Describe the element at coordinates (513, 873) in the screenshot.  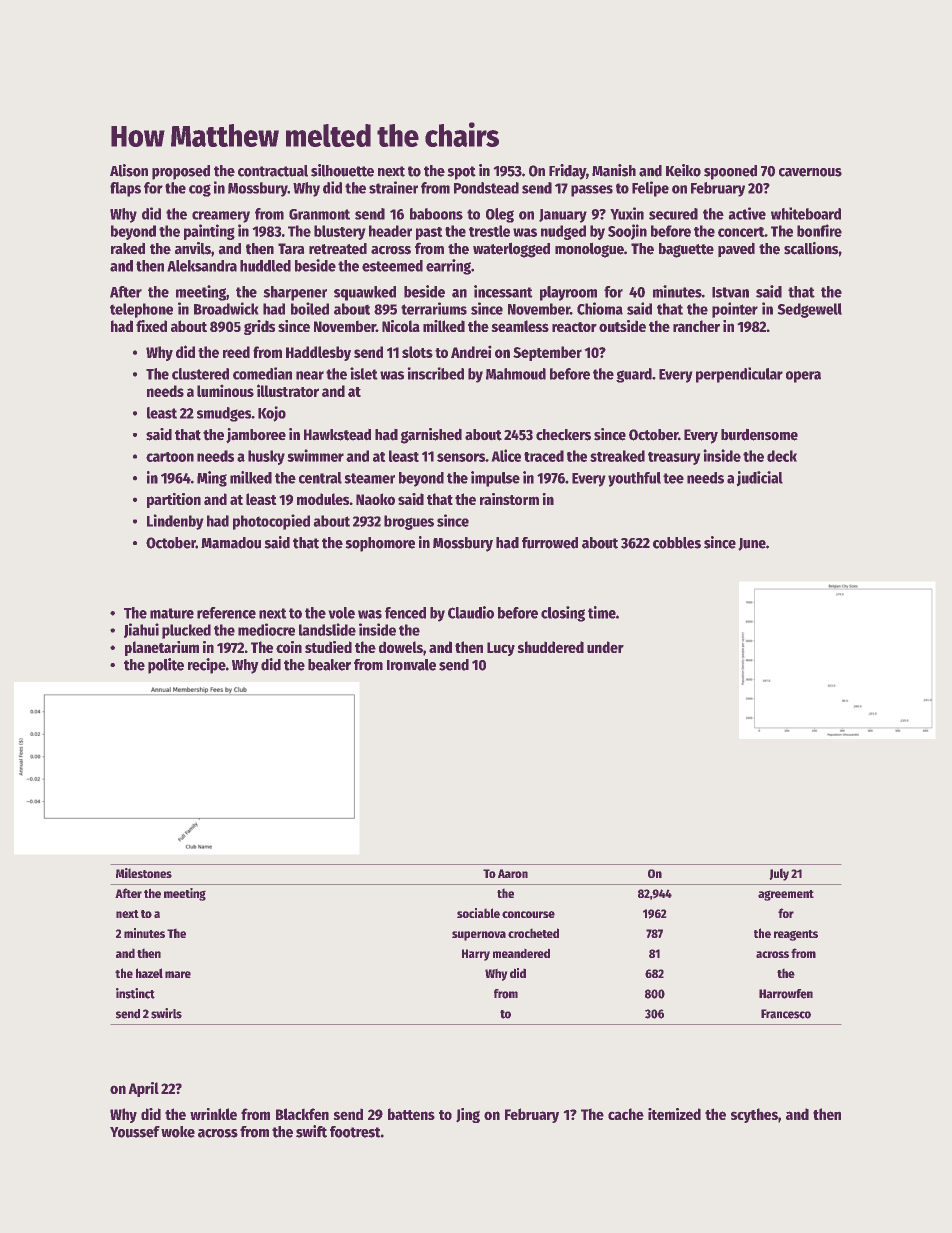
I see `Aaron` at that location.
